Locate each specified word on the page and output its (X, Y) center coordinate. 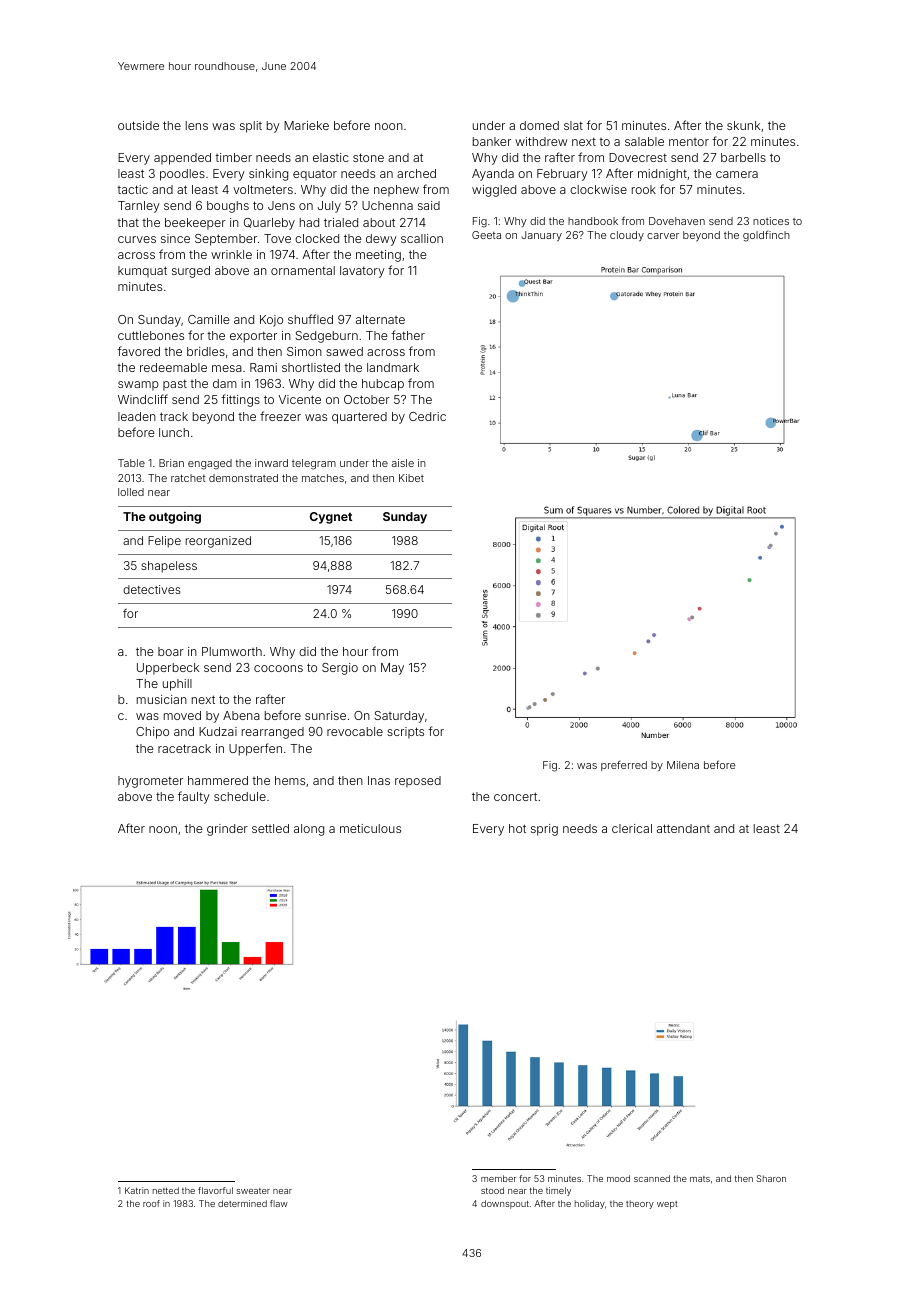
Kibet (411, 478)
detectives (152, 589)
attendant (683, 828)
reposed (418, 782)
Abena (241, 715)
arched (416, 173)
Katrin (137, 1190)
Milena (683, 765)
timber (233, 157)
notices (771, 221)
